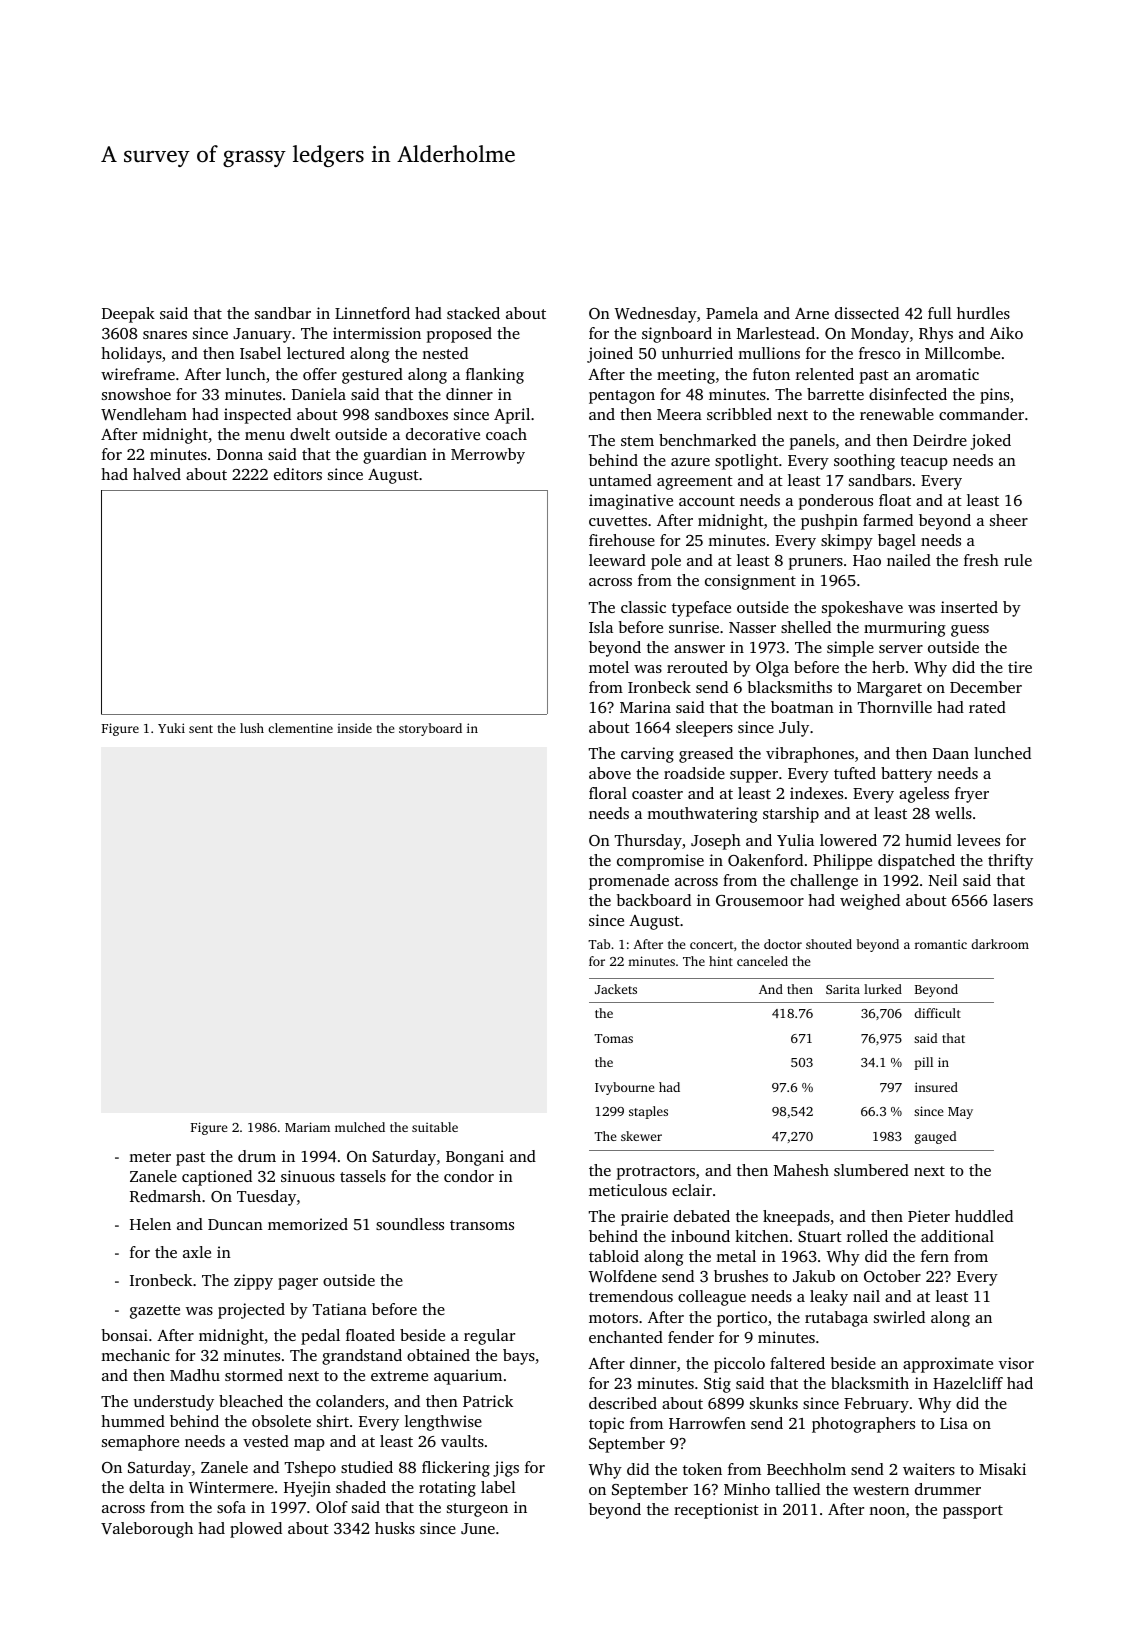 This page has height=1646, width=1136. What do you see at coordinates (941, 944) in the page?
I see `romantic` at bounding box center [941, 944].
